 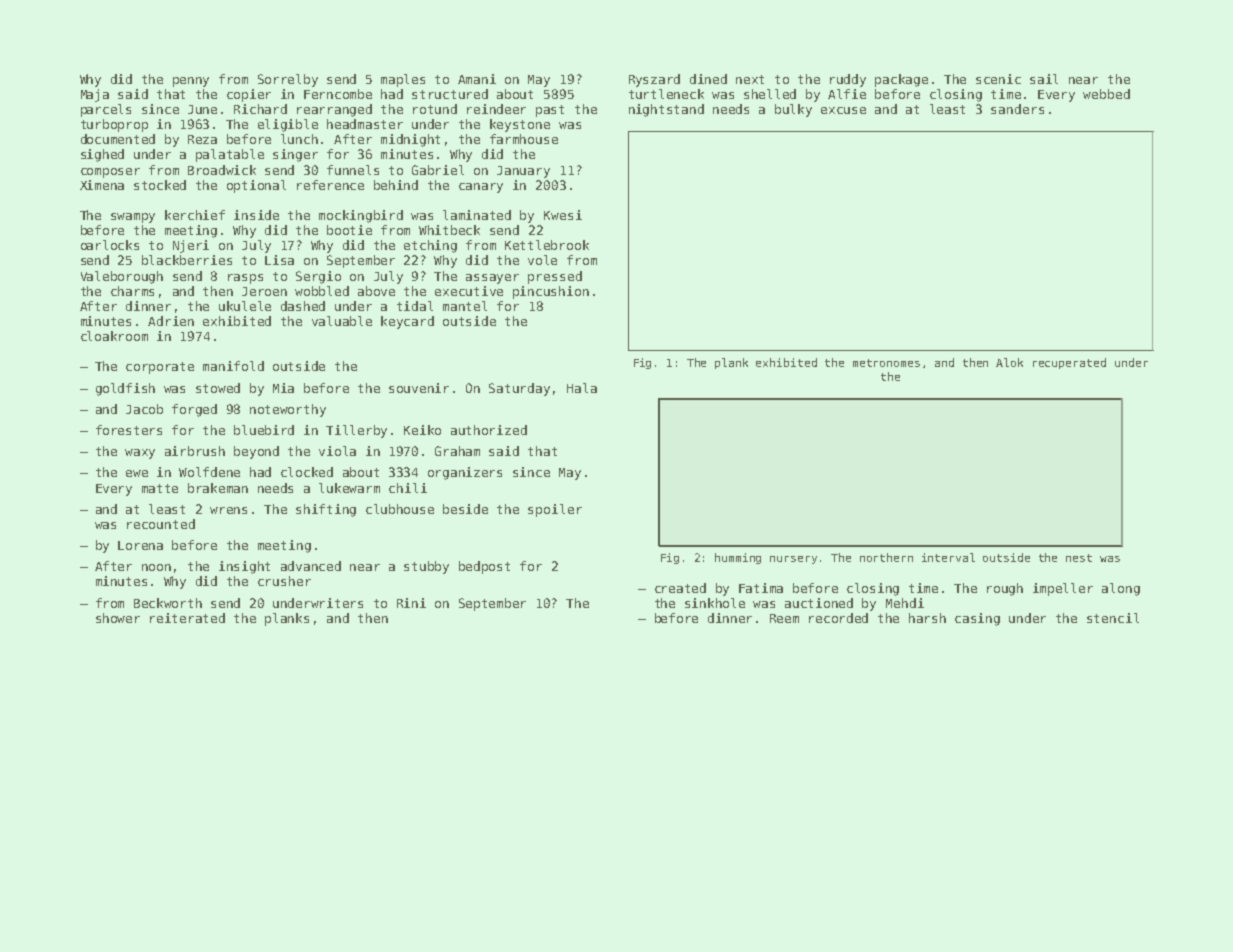 I want to click on Lorena, so click(x=140, y=545).
